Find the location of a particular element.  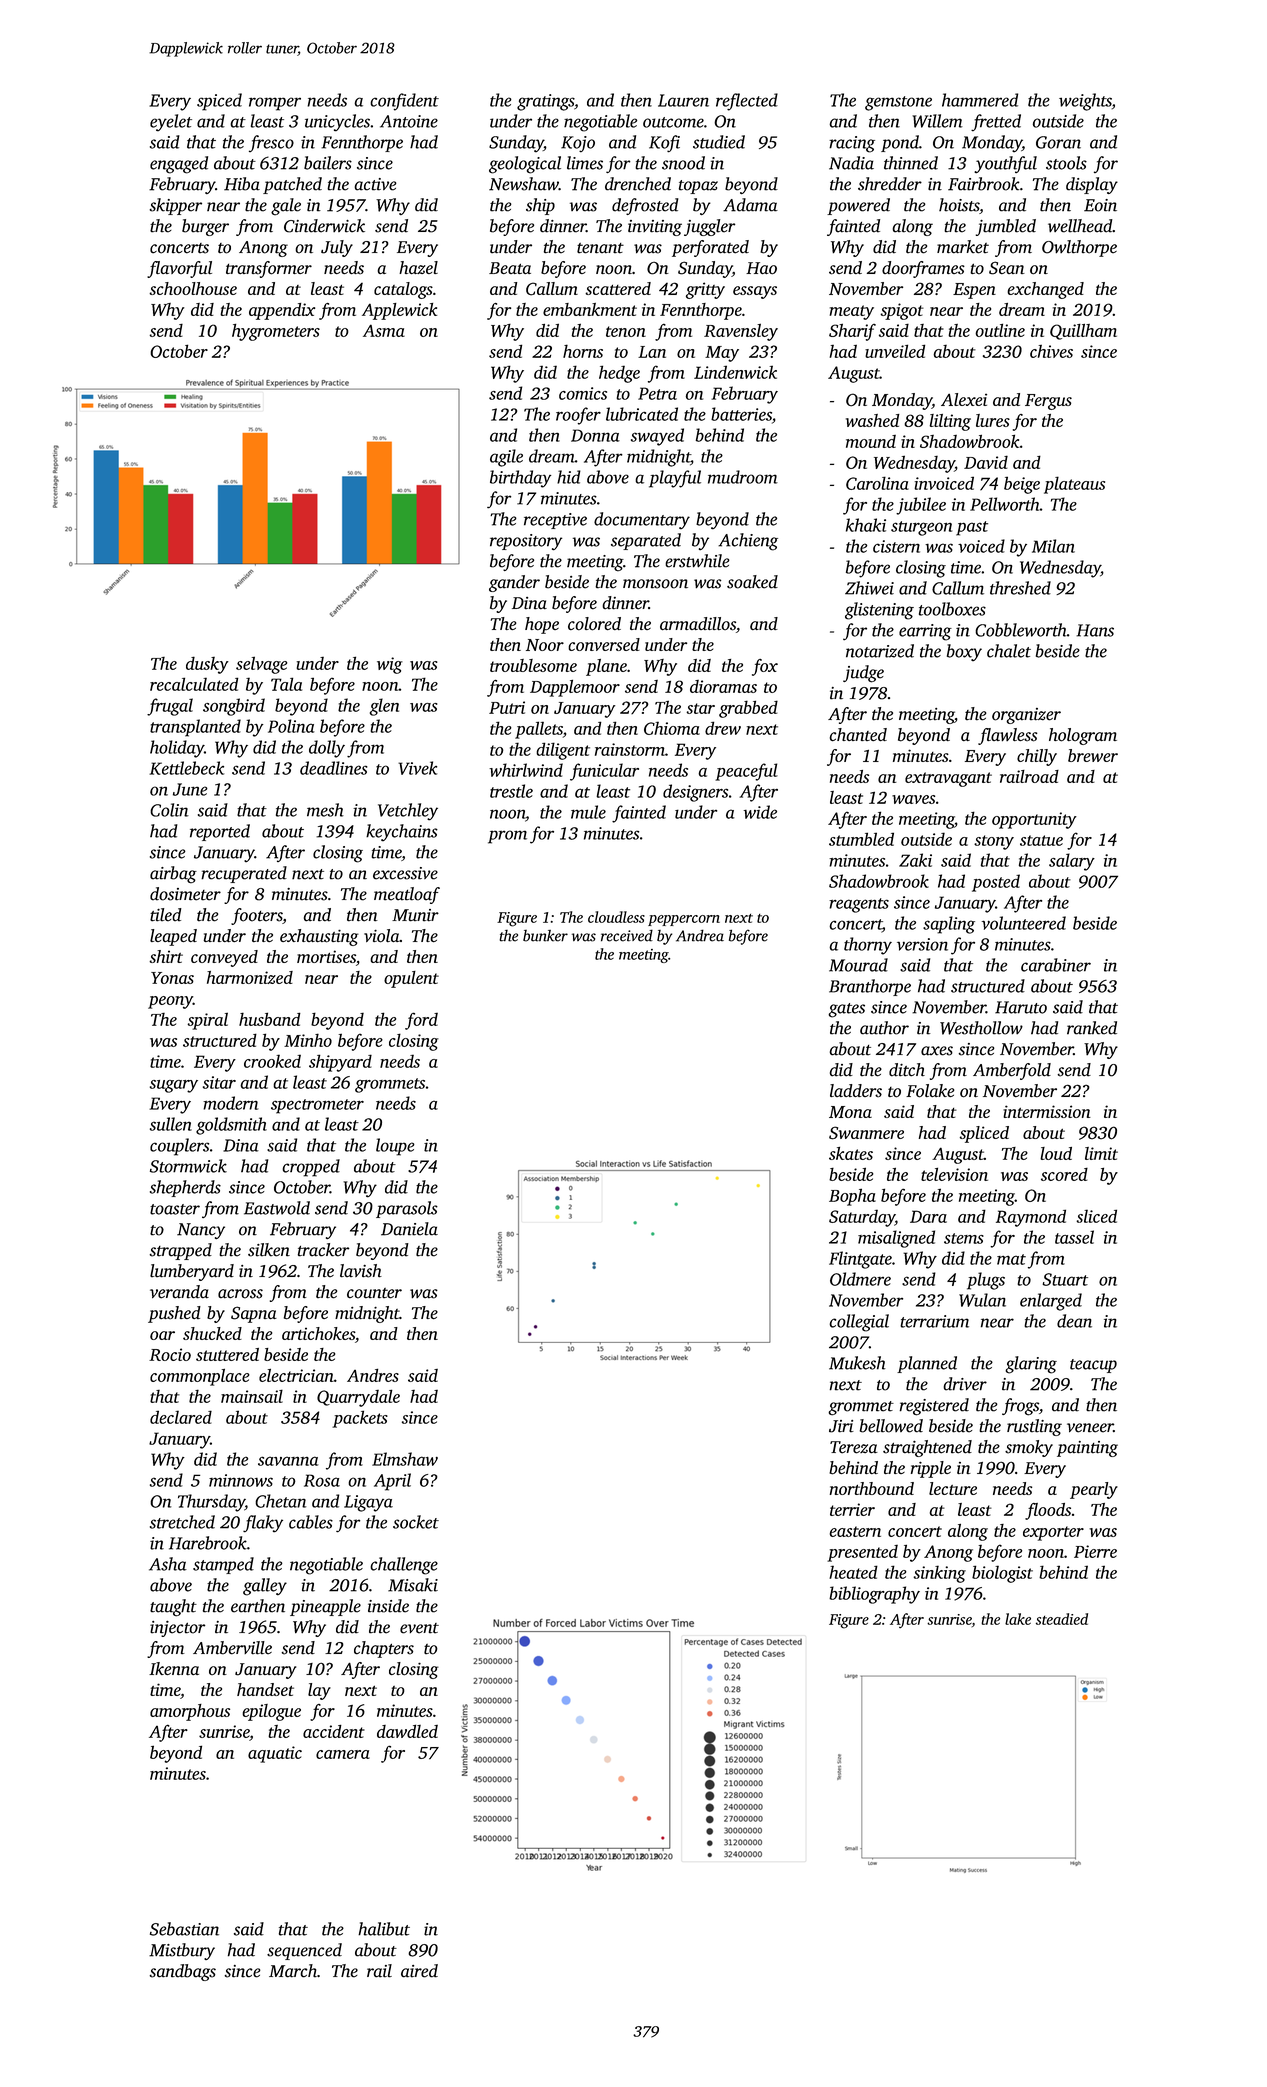

dean is located at coordinates (1074, 1321).
